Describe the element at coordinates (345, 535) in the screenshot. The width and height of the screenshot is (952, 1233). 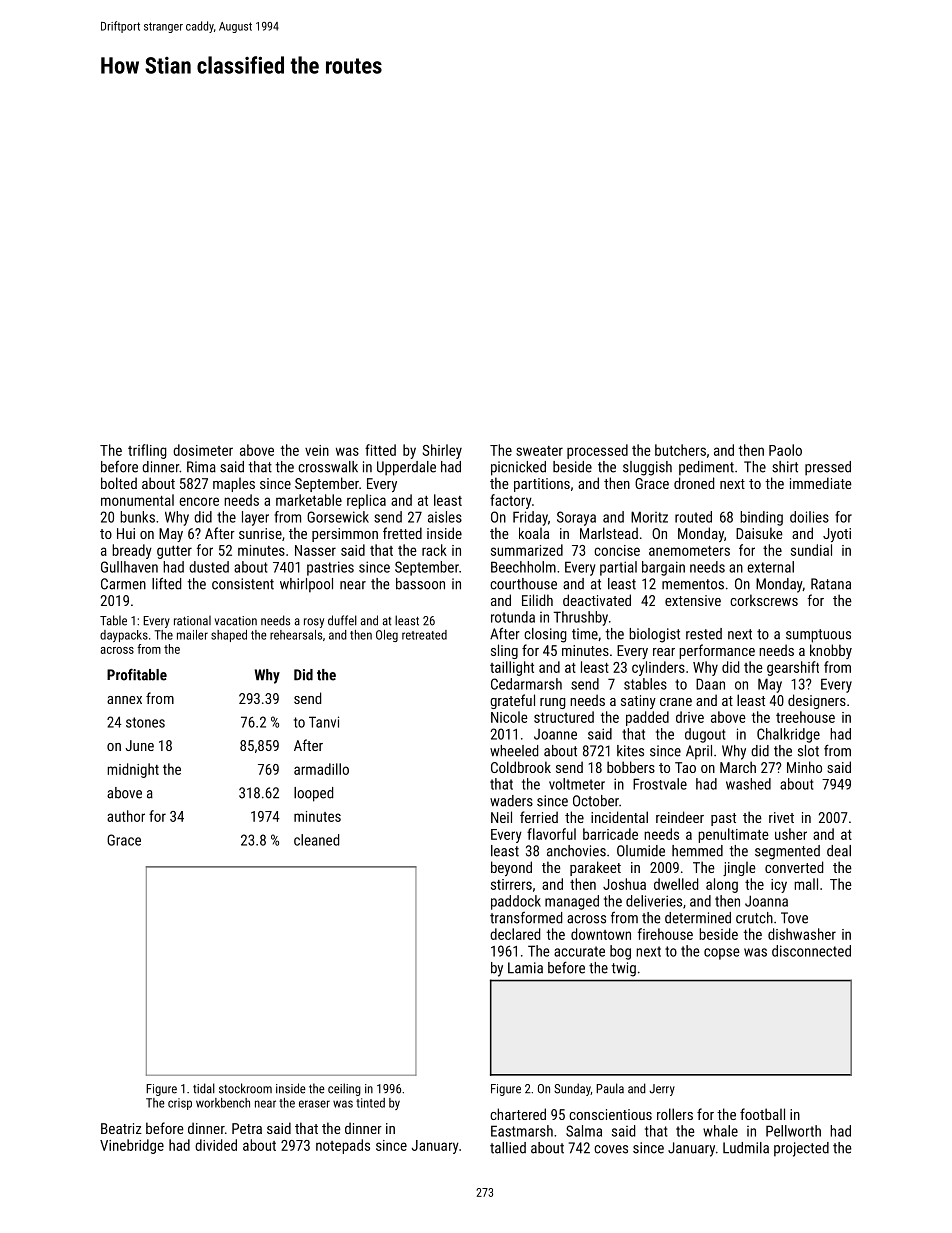
I see `persimmon` at that location.
